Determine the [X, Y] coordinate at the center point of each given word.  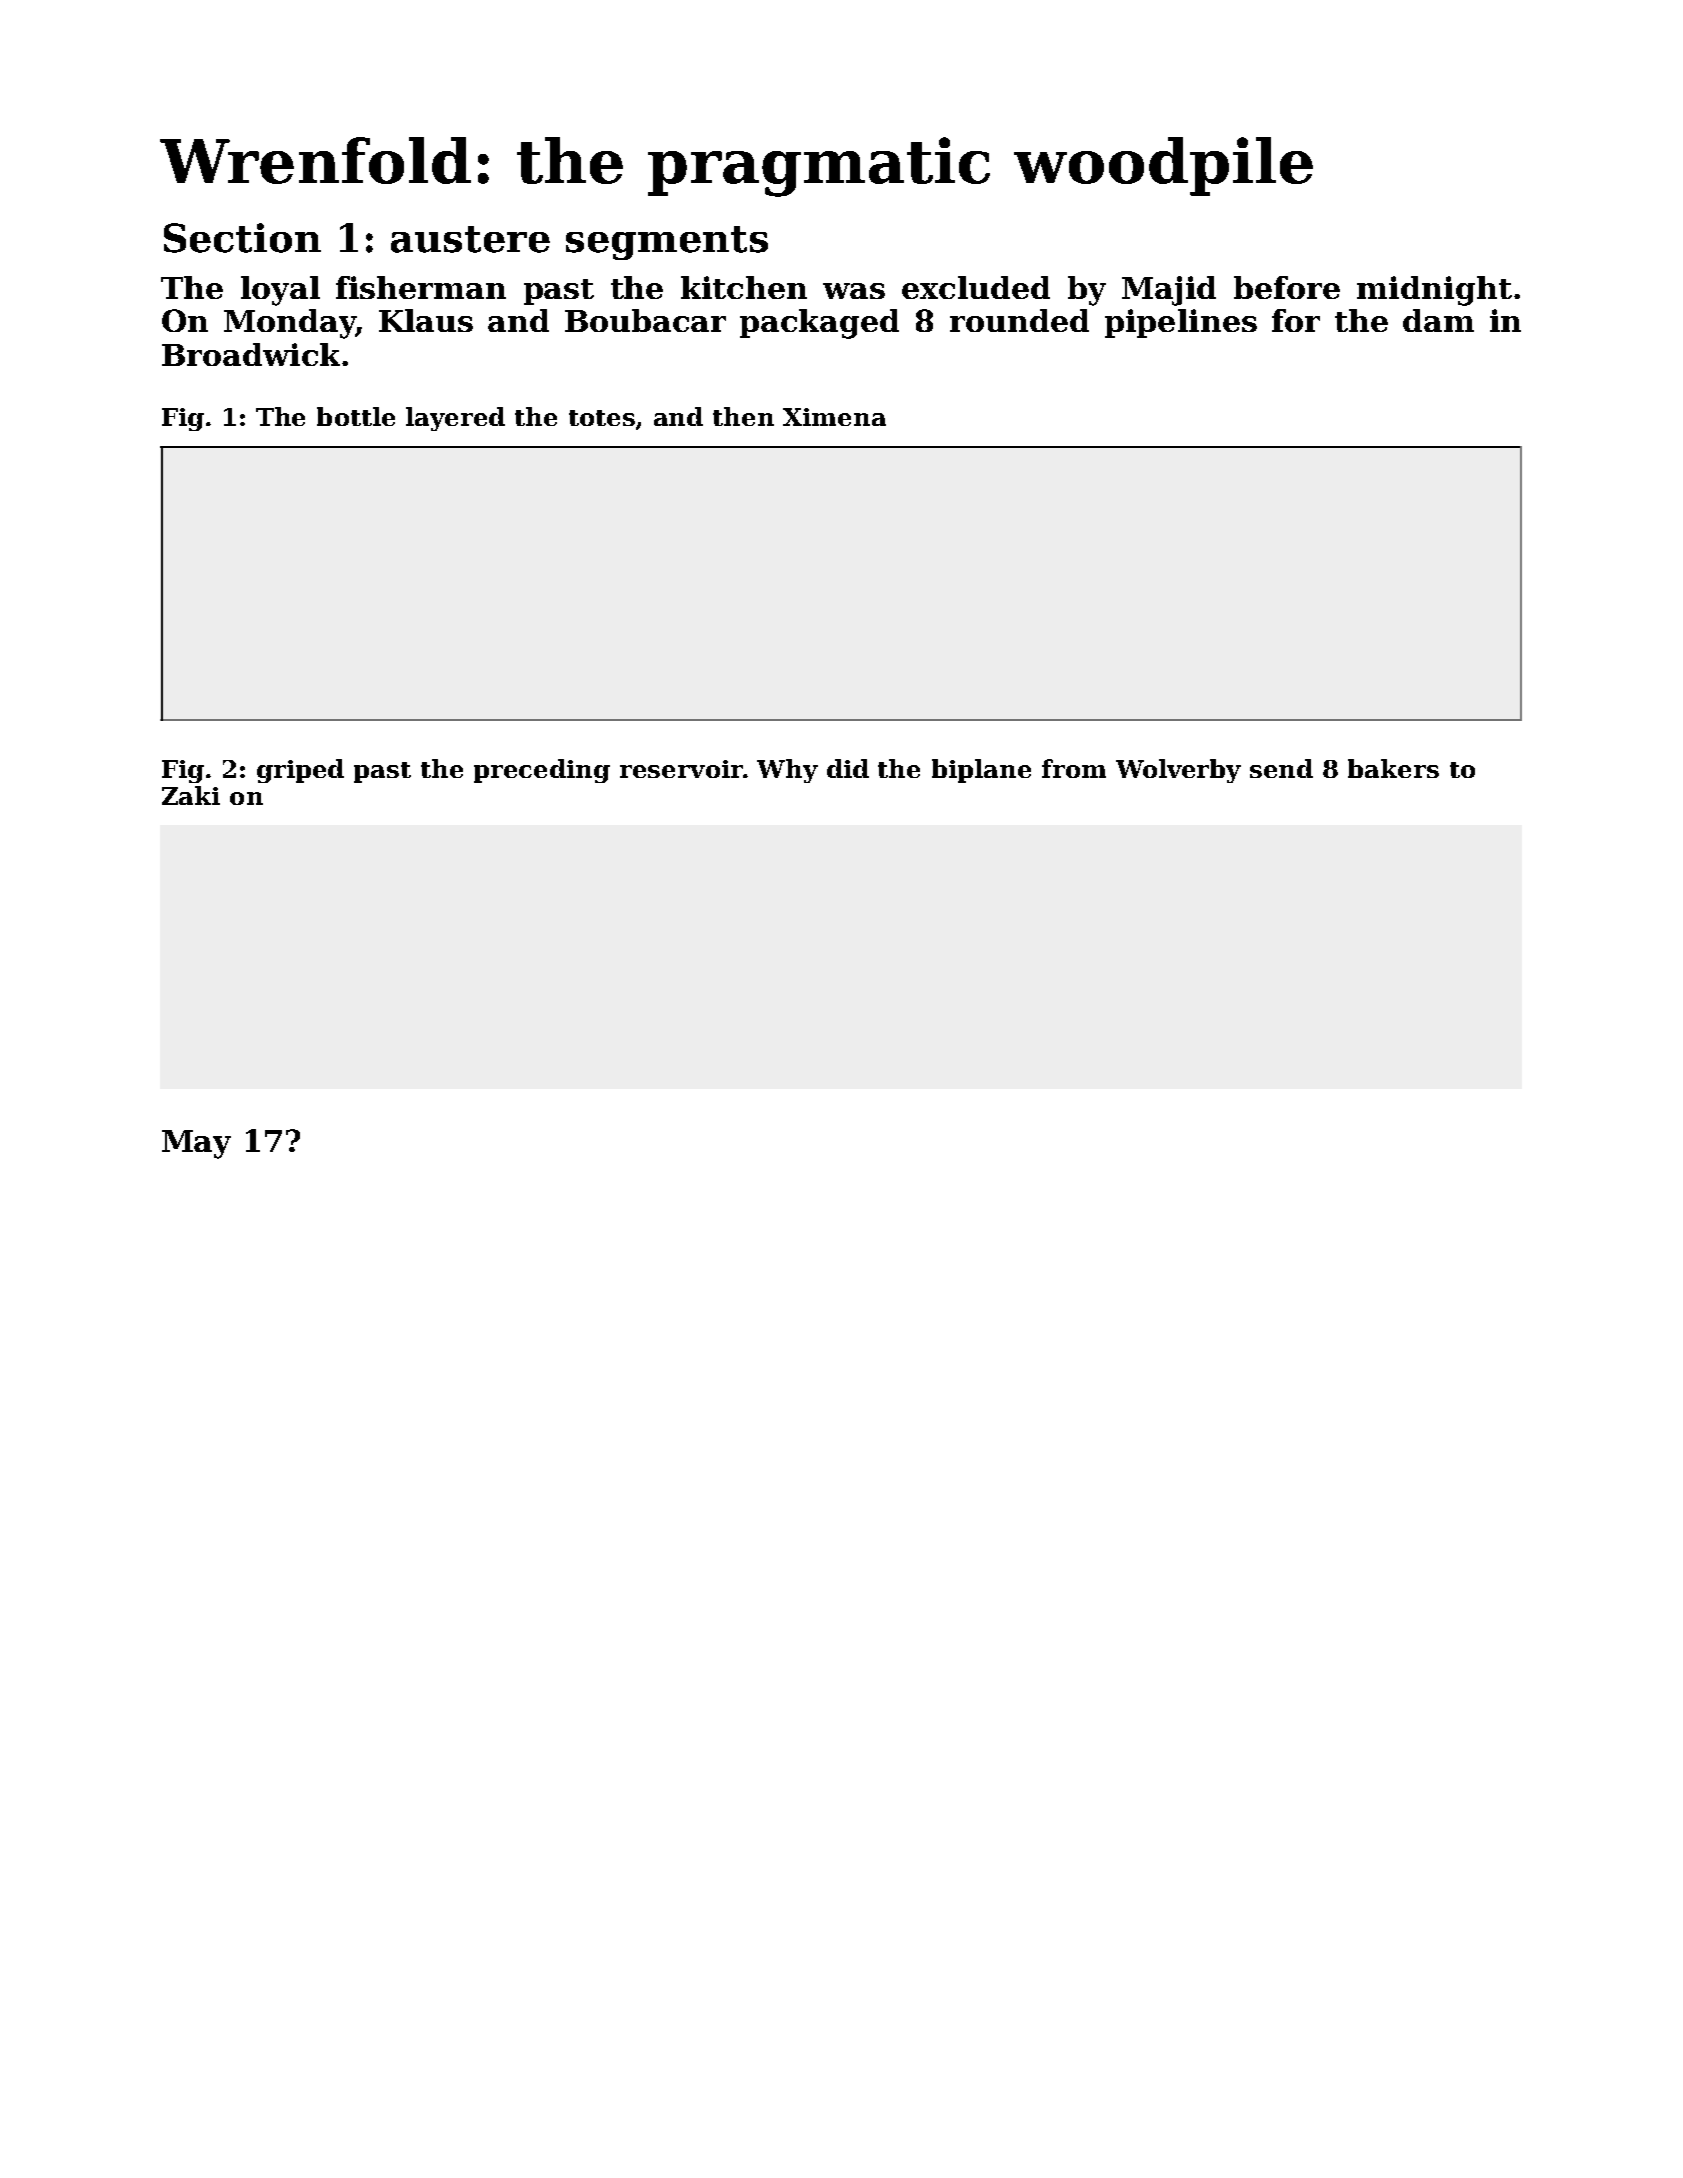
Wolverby [1178, 771]
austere [470, 239]
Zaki [191, 795]
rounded [1019, 320]
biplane [981, 771]
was [854, 291]
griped [300, 771]
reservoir [681, 769]
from [1074, 768]
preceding [542, 771]
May [196, 1144]
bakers [1393, 768]
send [1281, 768]
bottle [356, 416]
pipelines [1181, 323]
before [1287, 287]
